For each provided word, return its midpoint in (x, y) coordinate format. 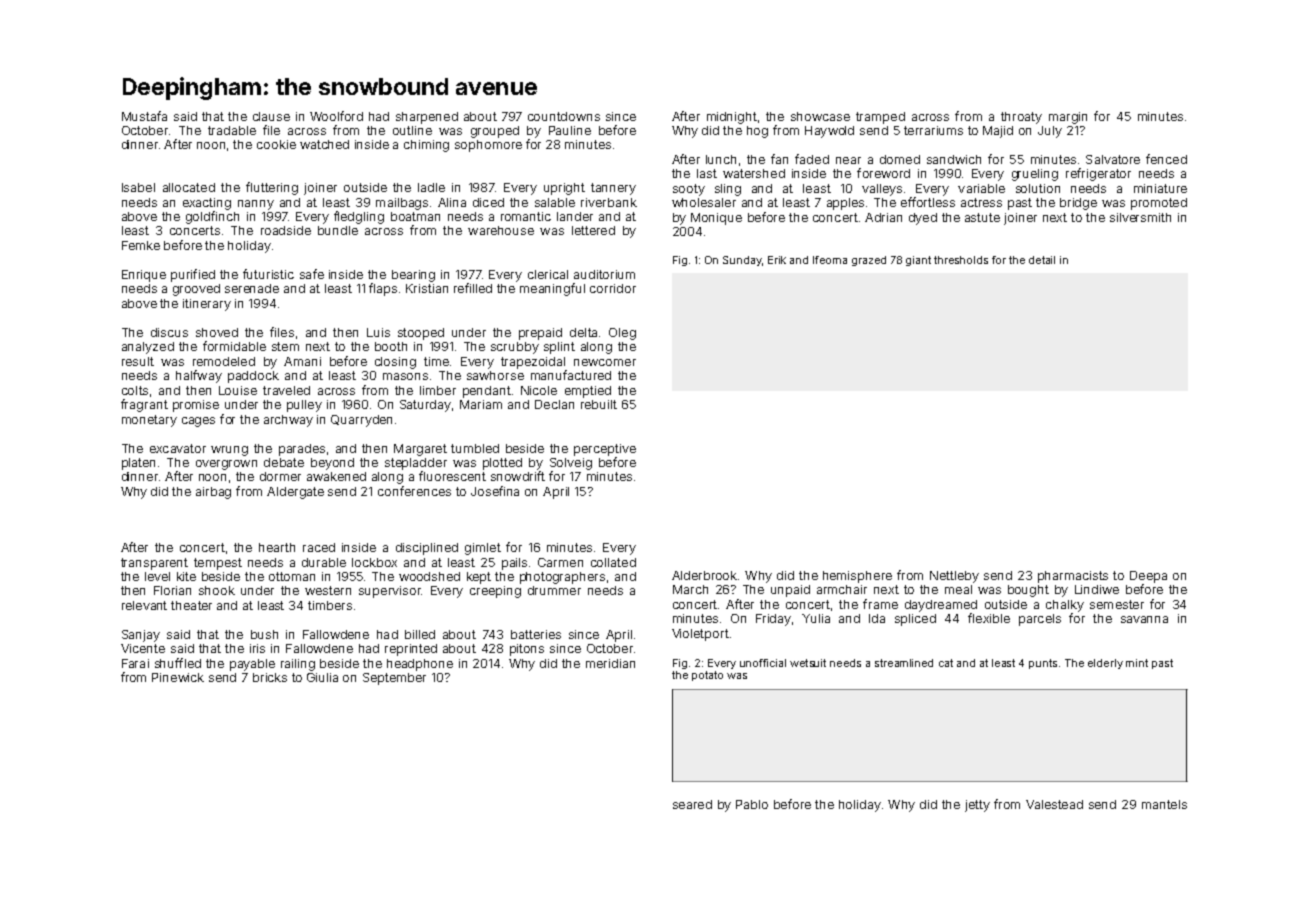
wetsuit (808, 663)
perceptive (605, 450)
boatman (415, 216)
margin (1068, 118)
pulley (304, 406)
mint (1137, 663)
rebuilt (599, 404)
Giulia (322, 677)
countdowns (564, 116)
